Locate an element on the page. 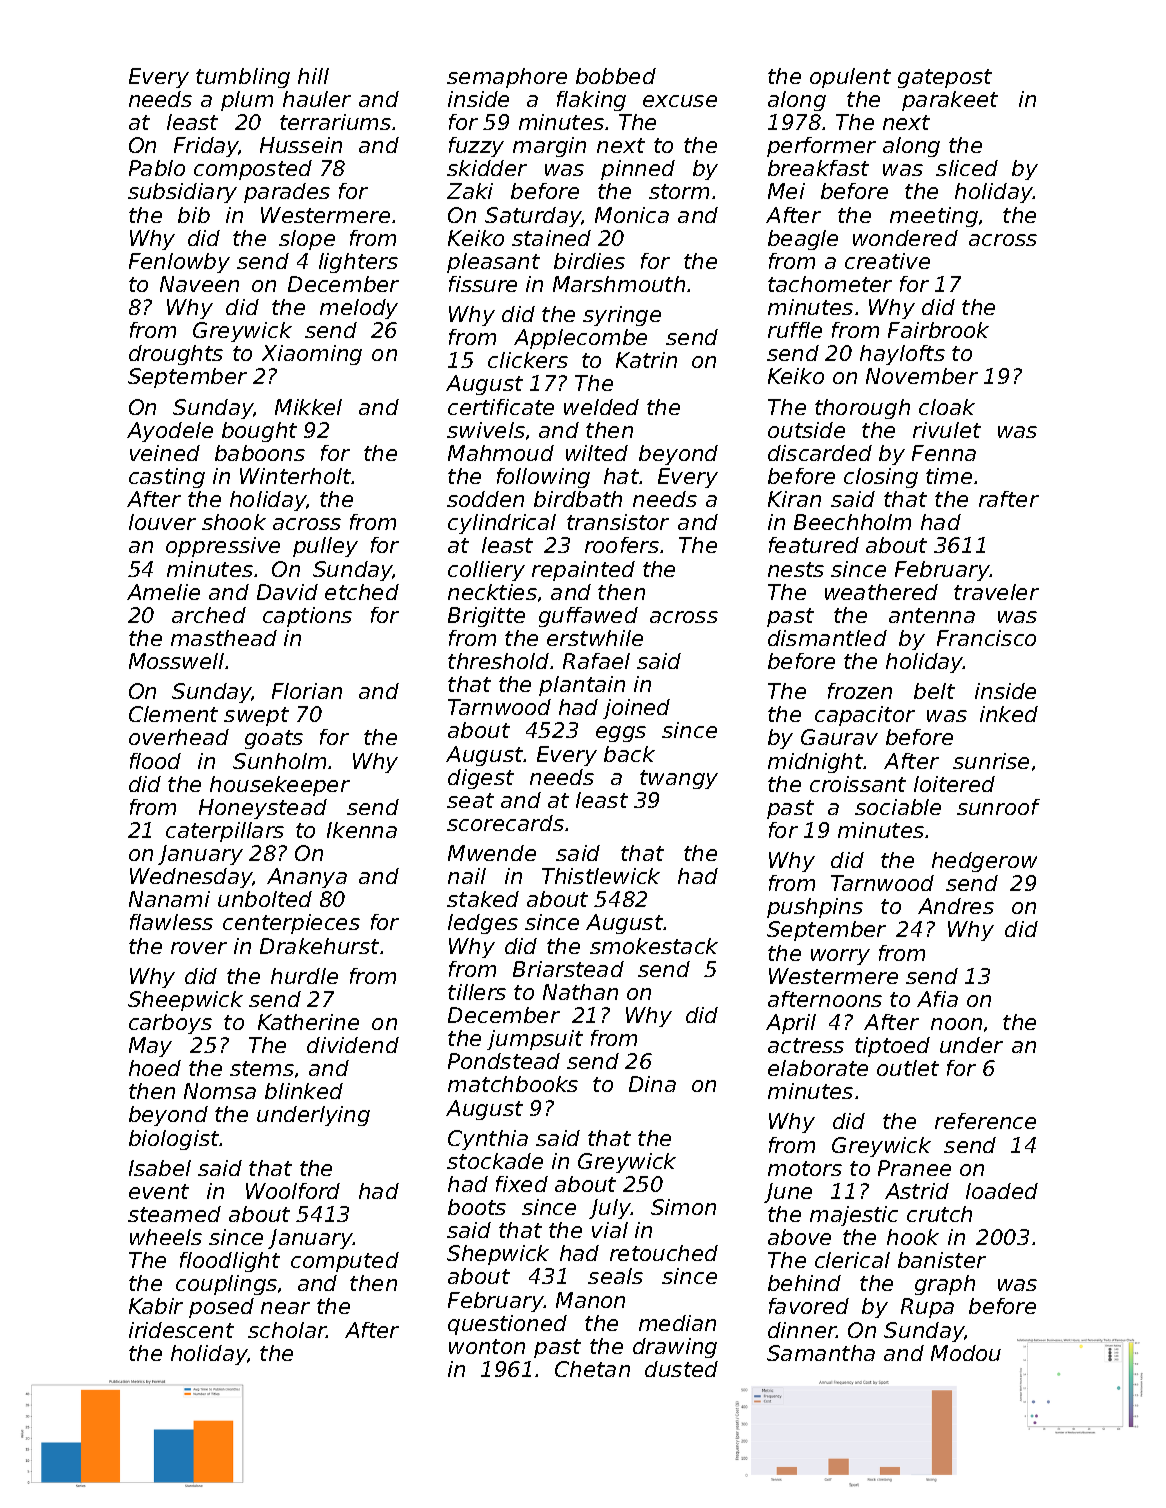 The height and width of the page is (1508, 1166). reference is located at coordinates (985, 1121).
